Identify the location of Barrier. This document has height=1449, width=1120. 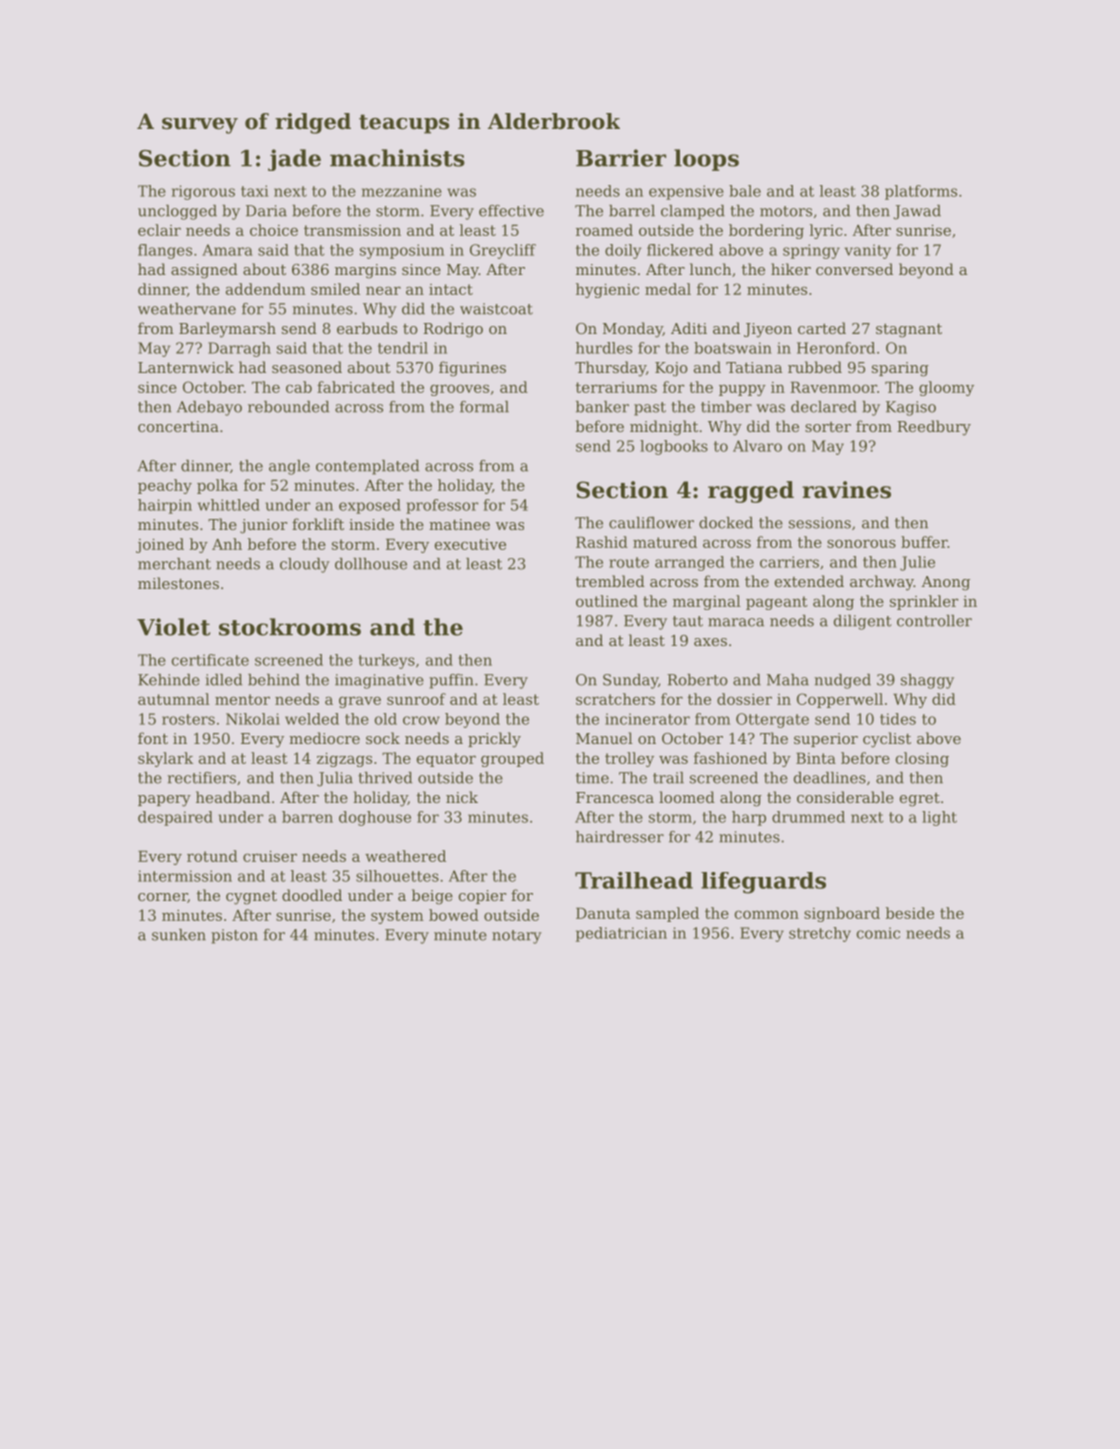
(621, 158).
